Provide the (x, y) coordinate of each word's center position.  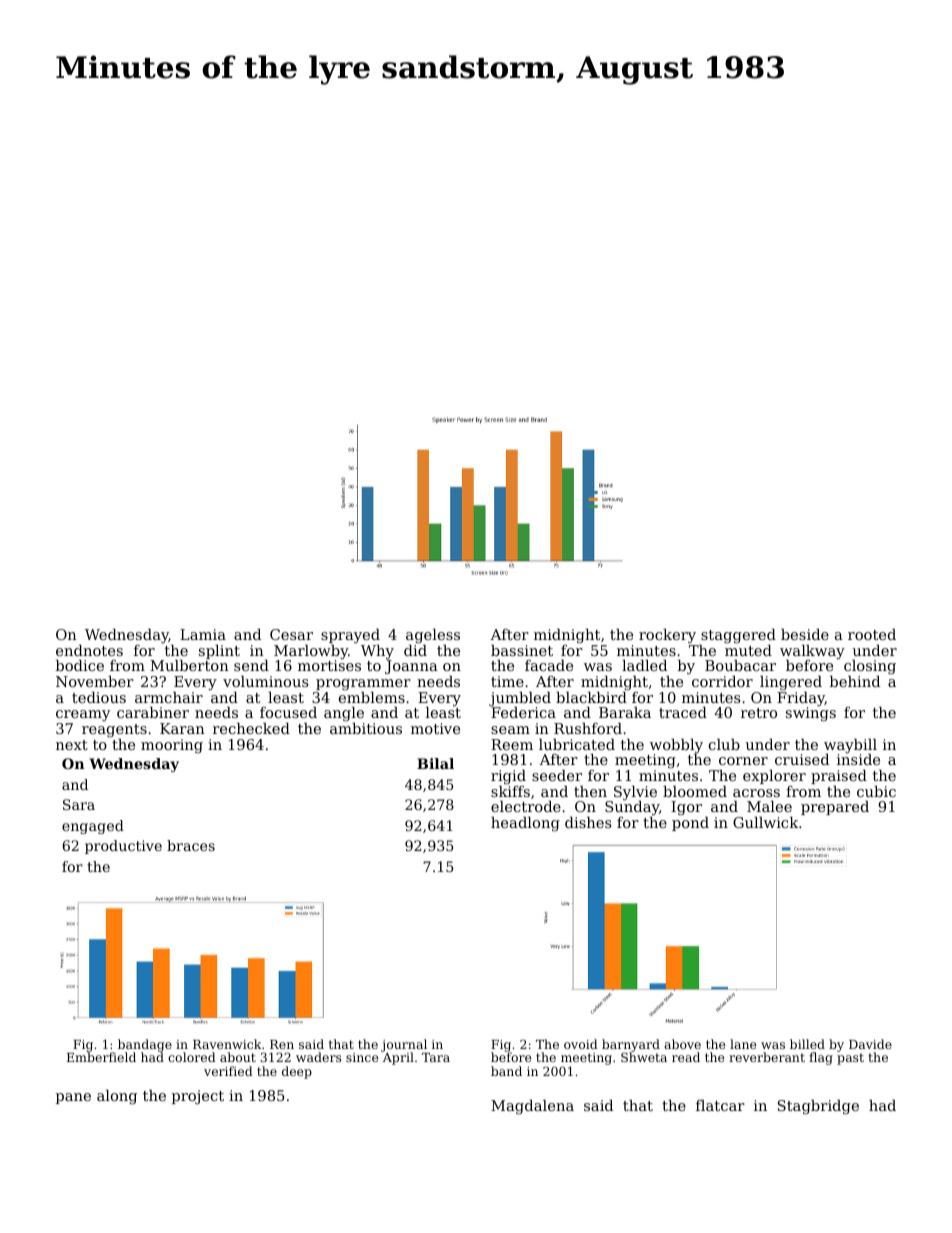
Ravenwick (227, 1044)
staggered (738, 636)
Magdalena (532, 1107)
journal (404, 1046)
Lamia (203, 634)
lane (743, 1044)
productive (123, 847)
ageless (433, 636)
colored (192, 1057)
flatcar (720, 1105)
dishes (588, 822)
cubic (876, 791)
